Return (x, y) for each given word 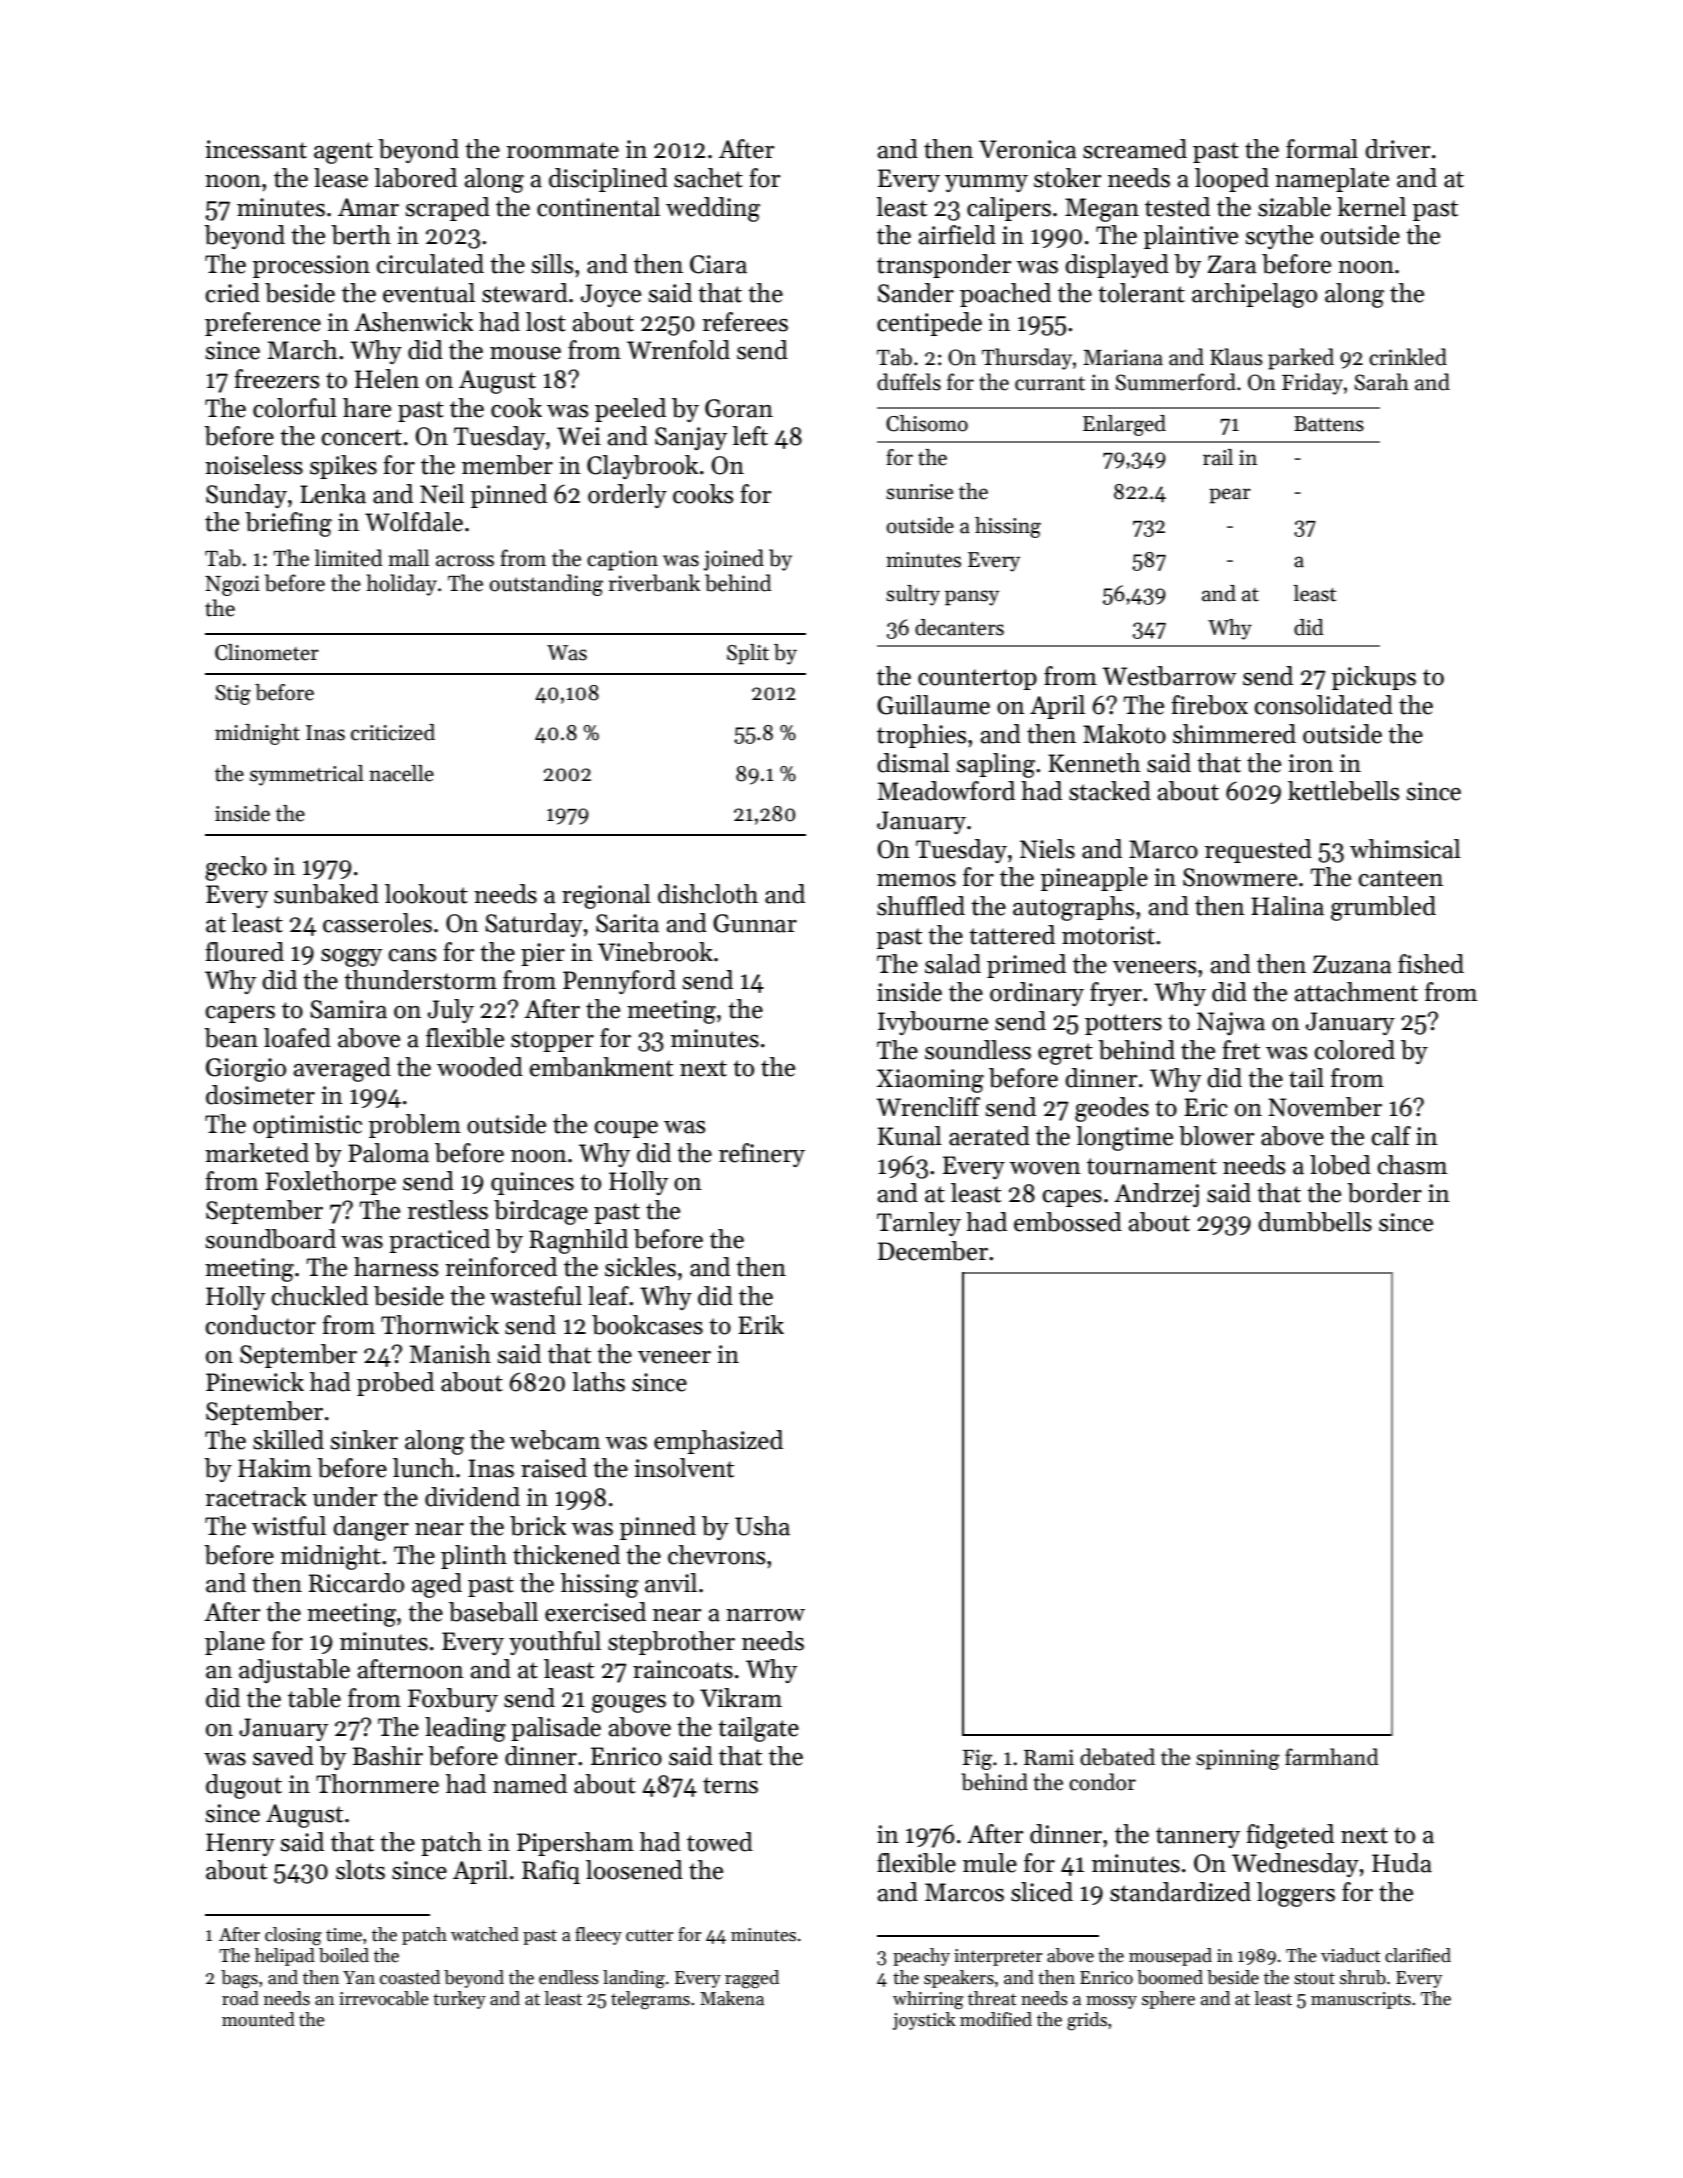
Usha (762, 1526)
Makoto (1124, 734)
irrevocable (384, 1998)
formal (1322, 149)
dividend (472, 1497)
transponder (944, 266)
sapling (995, 765)
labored (415, 178)
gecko (236, 868)
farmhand (1332, 1757)
